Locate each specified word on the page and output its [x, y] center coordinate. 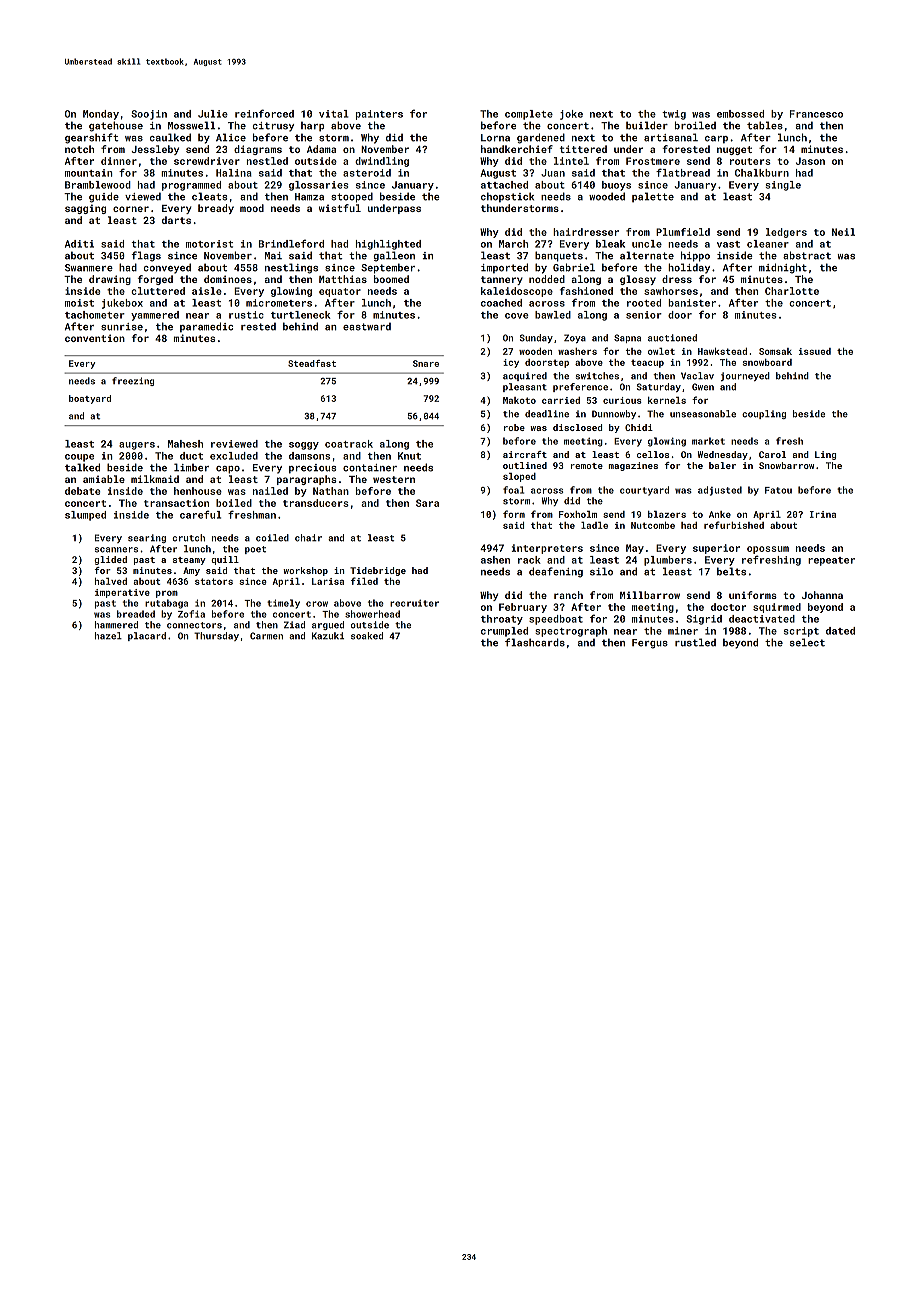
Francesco [816, 114]
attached [504, 185]
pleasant [525, 387]
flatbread [683, 172]
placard [147, 636]
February [523, 608]
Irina [823, 514]
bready [216, 209]
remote [587, 466]
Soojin [149, 115]
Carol [772, 454]
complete [529, 115]
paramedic [206, 327]
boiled [234, 503]
